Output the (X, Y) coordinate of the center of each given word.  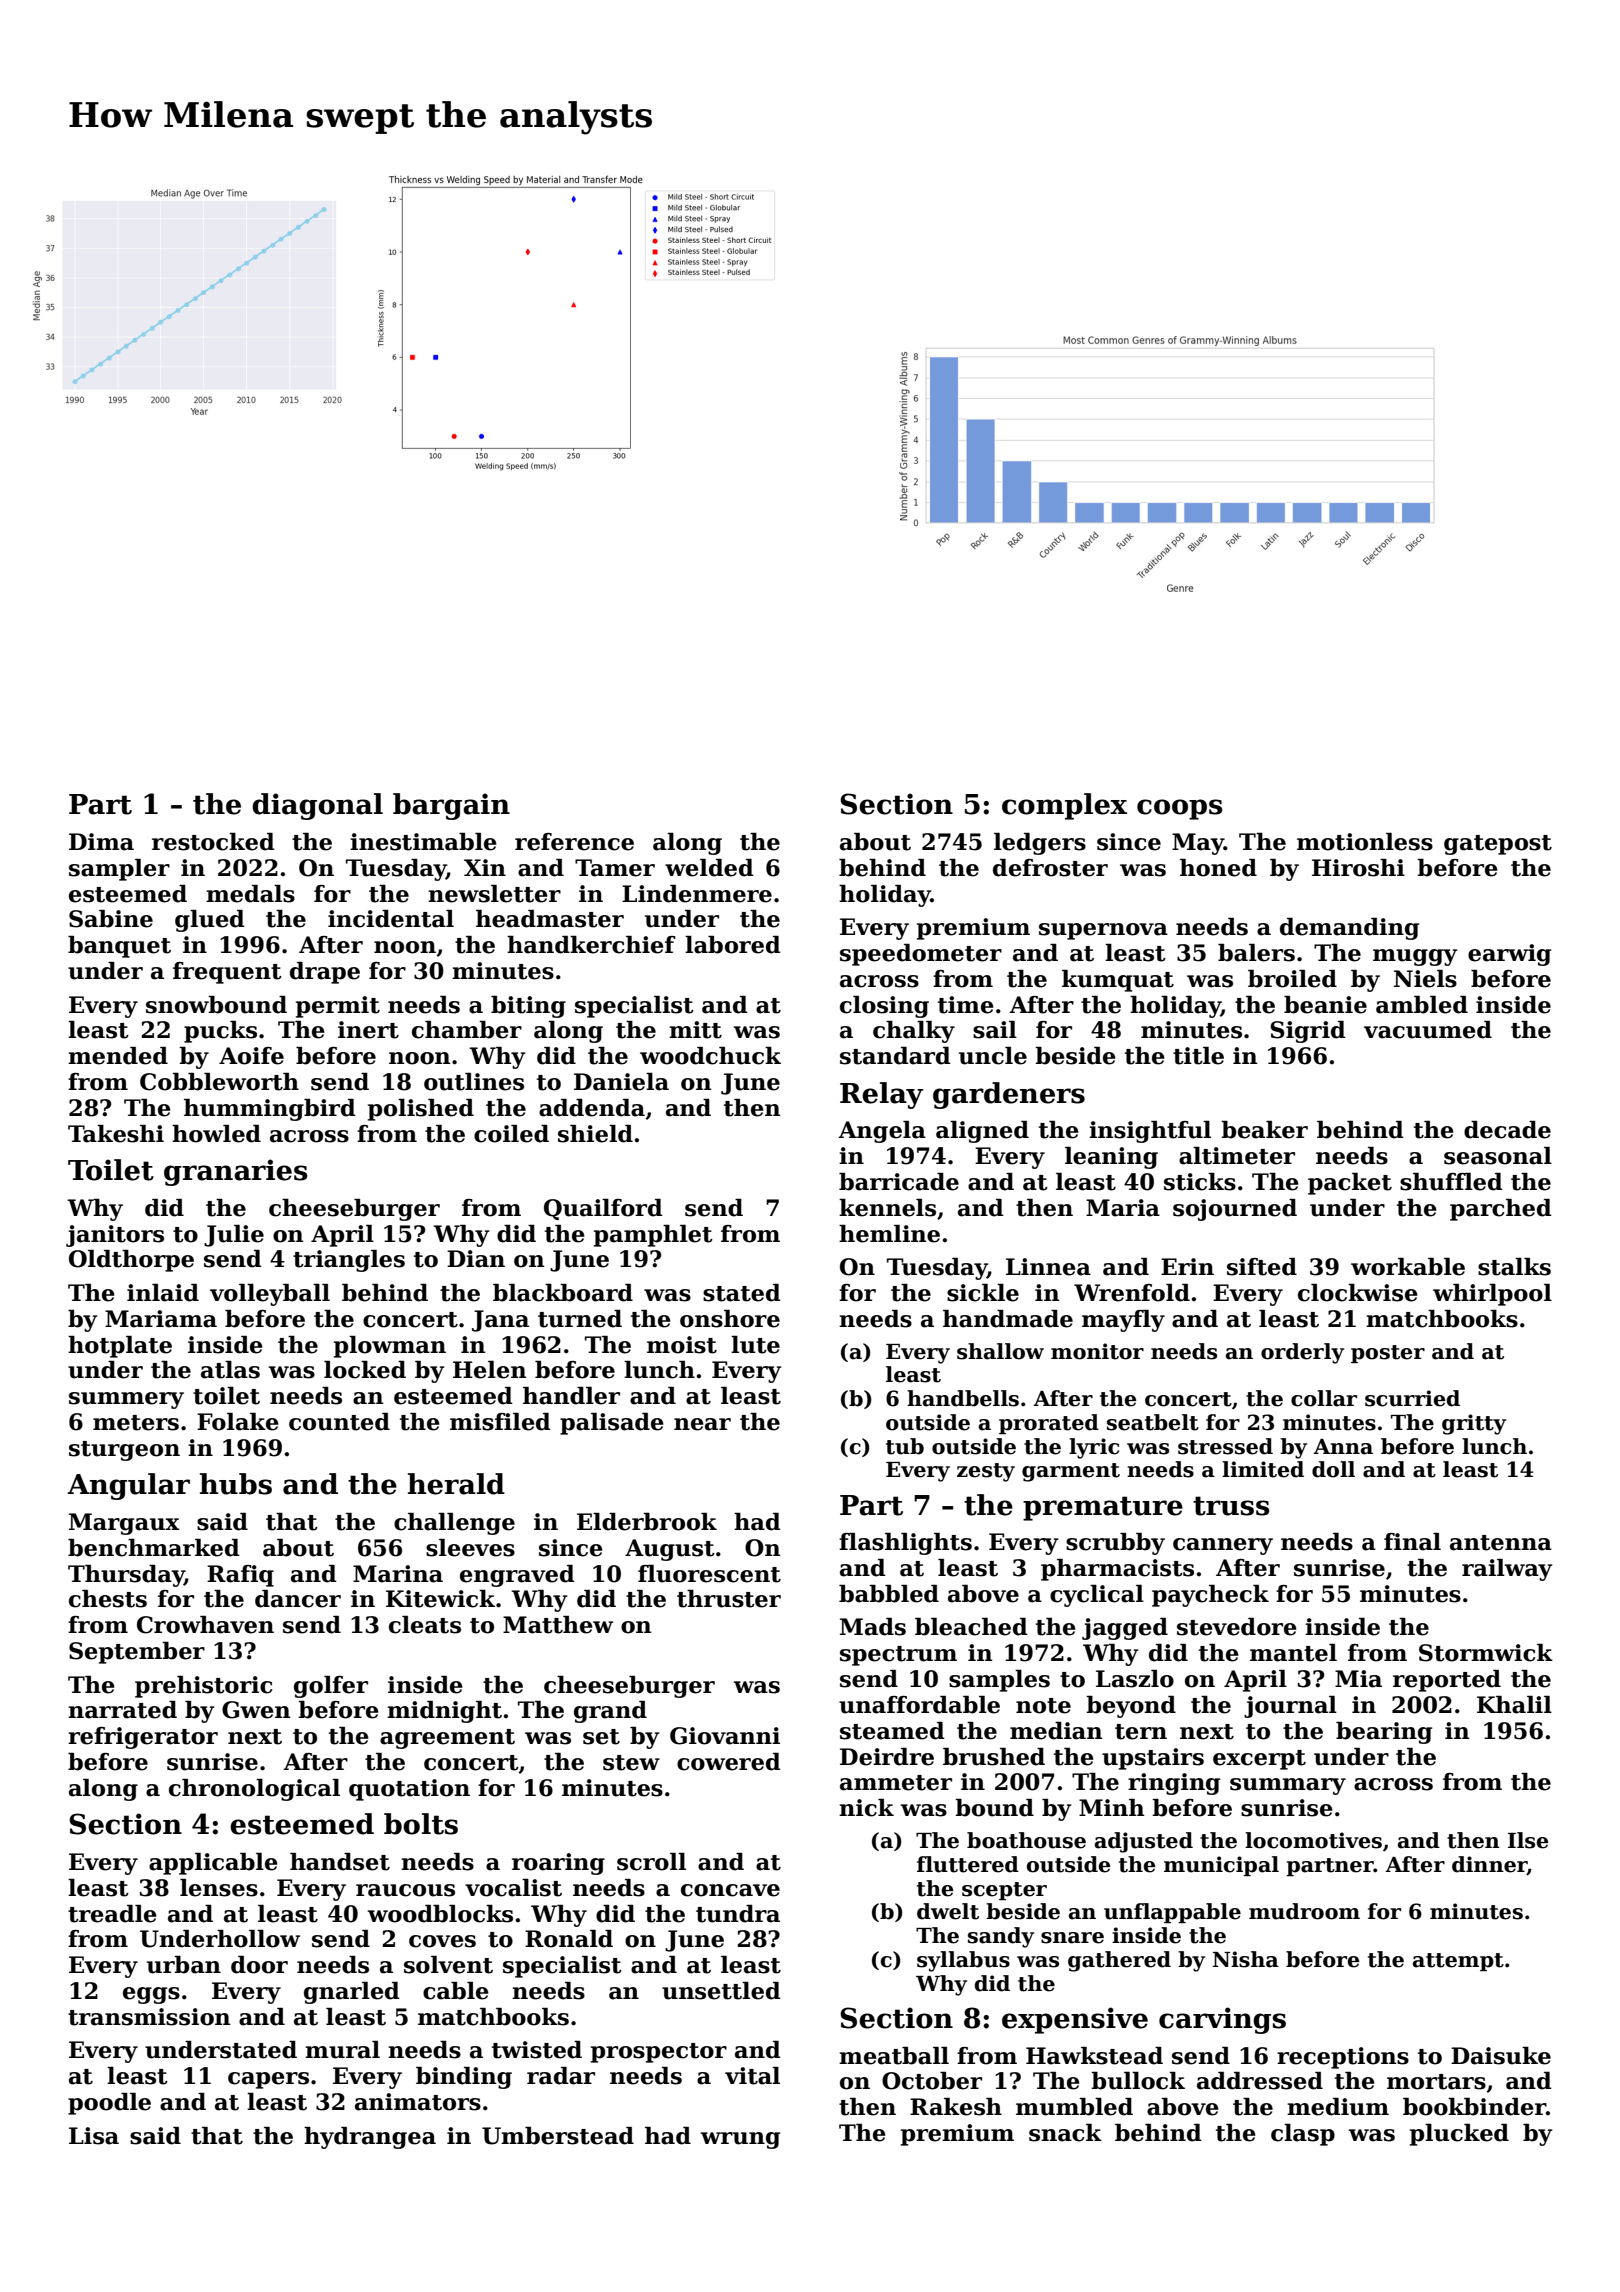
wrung (740, 2140)
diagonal (317, 806)
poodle (109, 2104)
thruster (729, 1599)
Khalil (1514, 1705)
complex (1064, 806)
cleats (425, 1625)
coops (1179, 809)
